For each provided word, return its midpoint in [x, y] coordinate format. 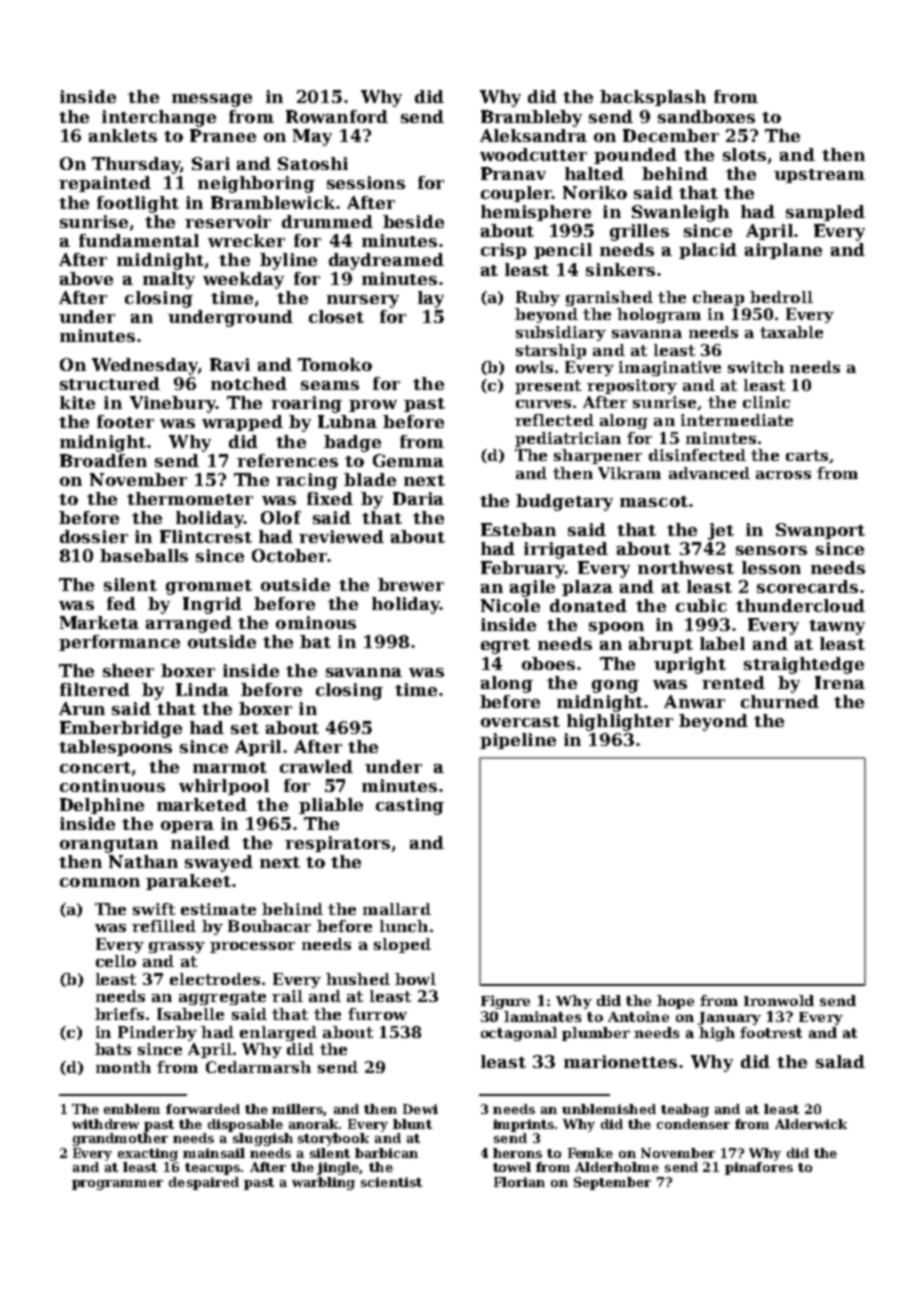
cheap [718, 298]
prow [373, 406]
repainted [105, 184]
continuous [112, 785]
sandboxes [706, 116]
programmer [117, 1185]
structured [110, 383]
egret [505, 646]
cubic [701, 605]
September [612, 1183]
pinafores [759, 1168]
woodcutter [533, 154]
